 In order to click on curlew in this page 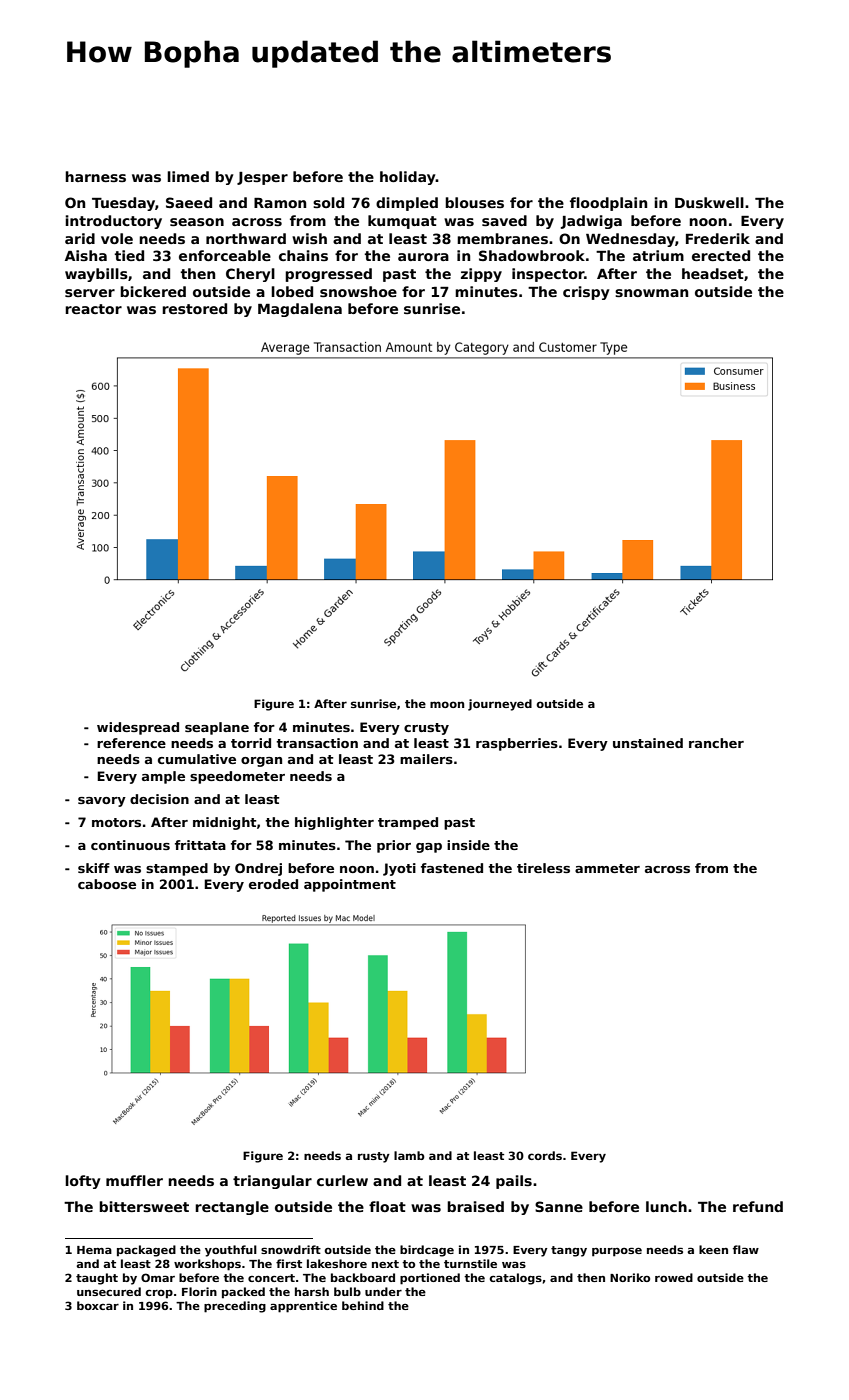, I will do `click(342, 1180)`.
